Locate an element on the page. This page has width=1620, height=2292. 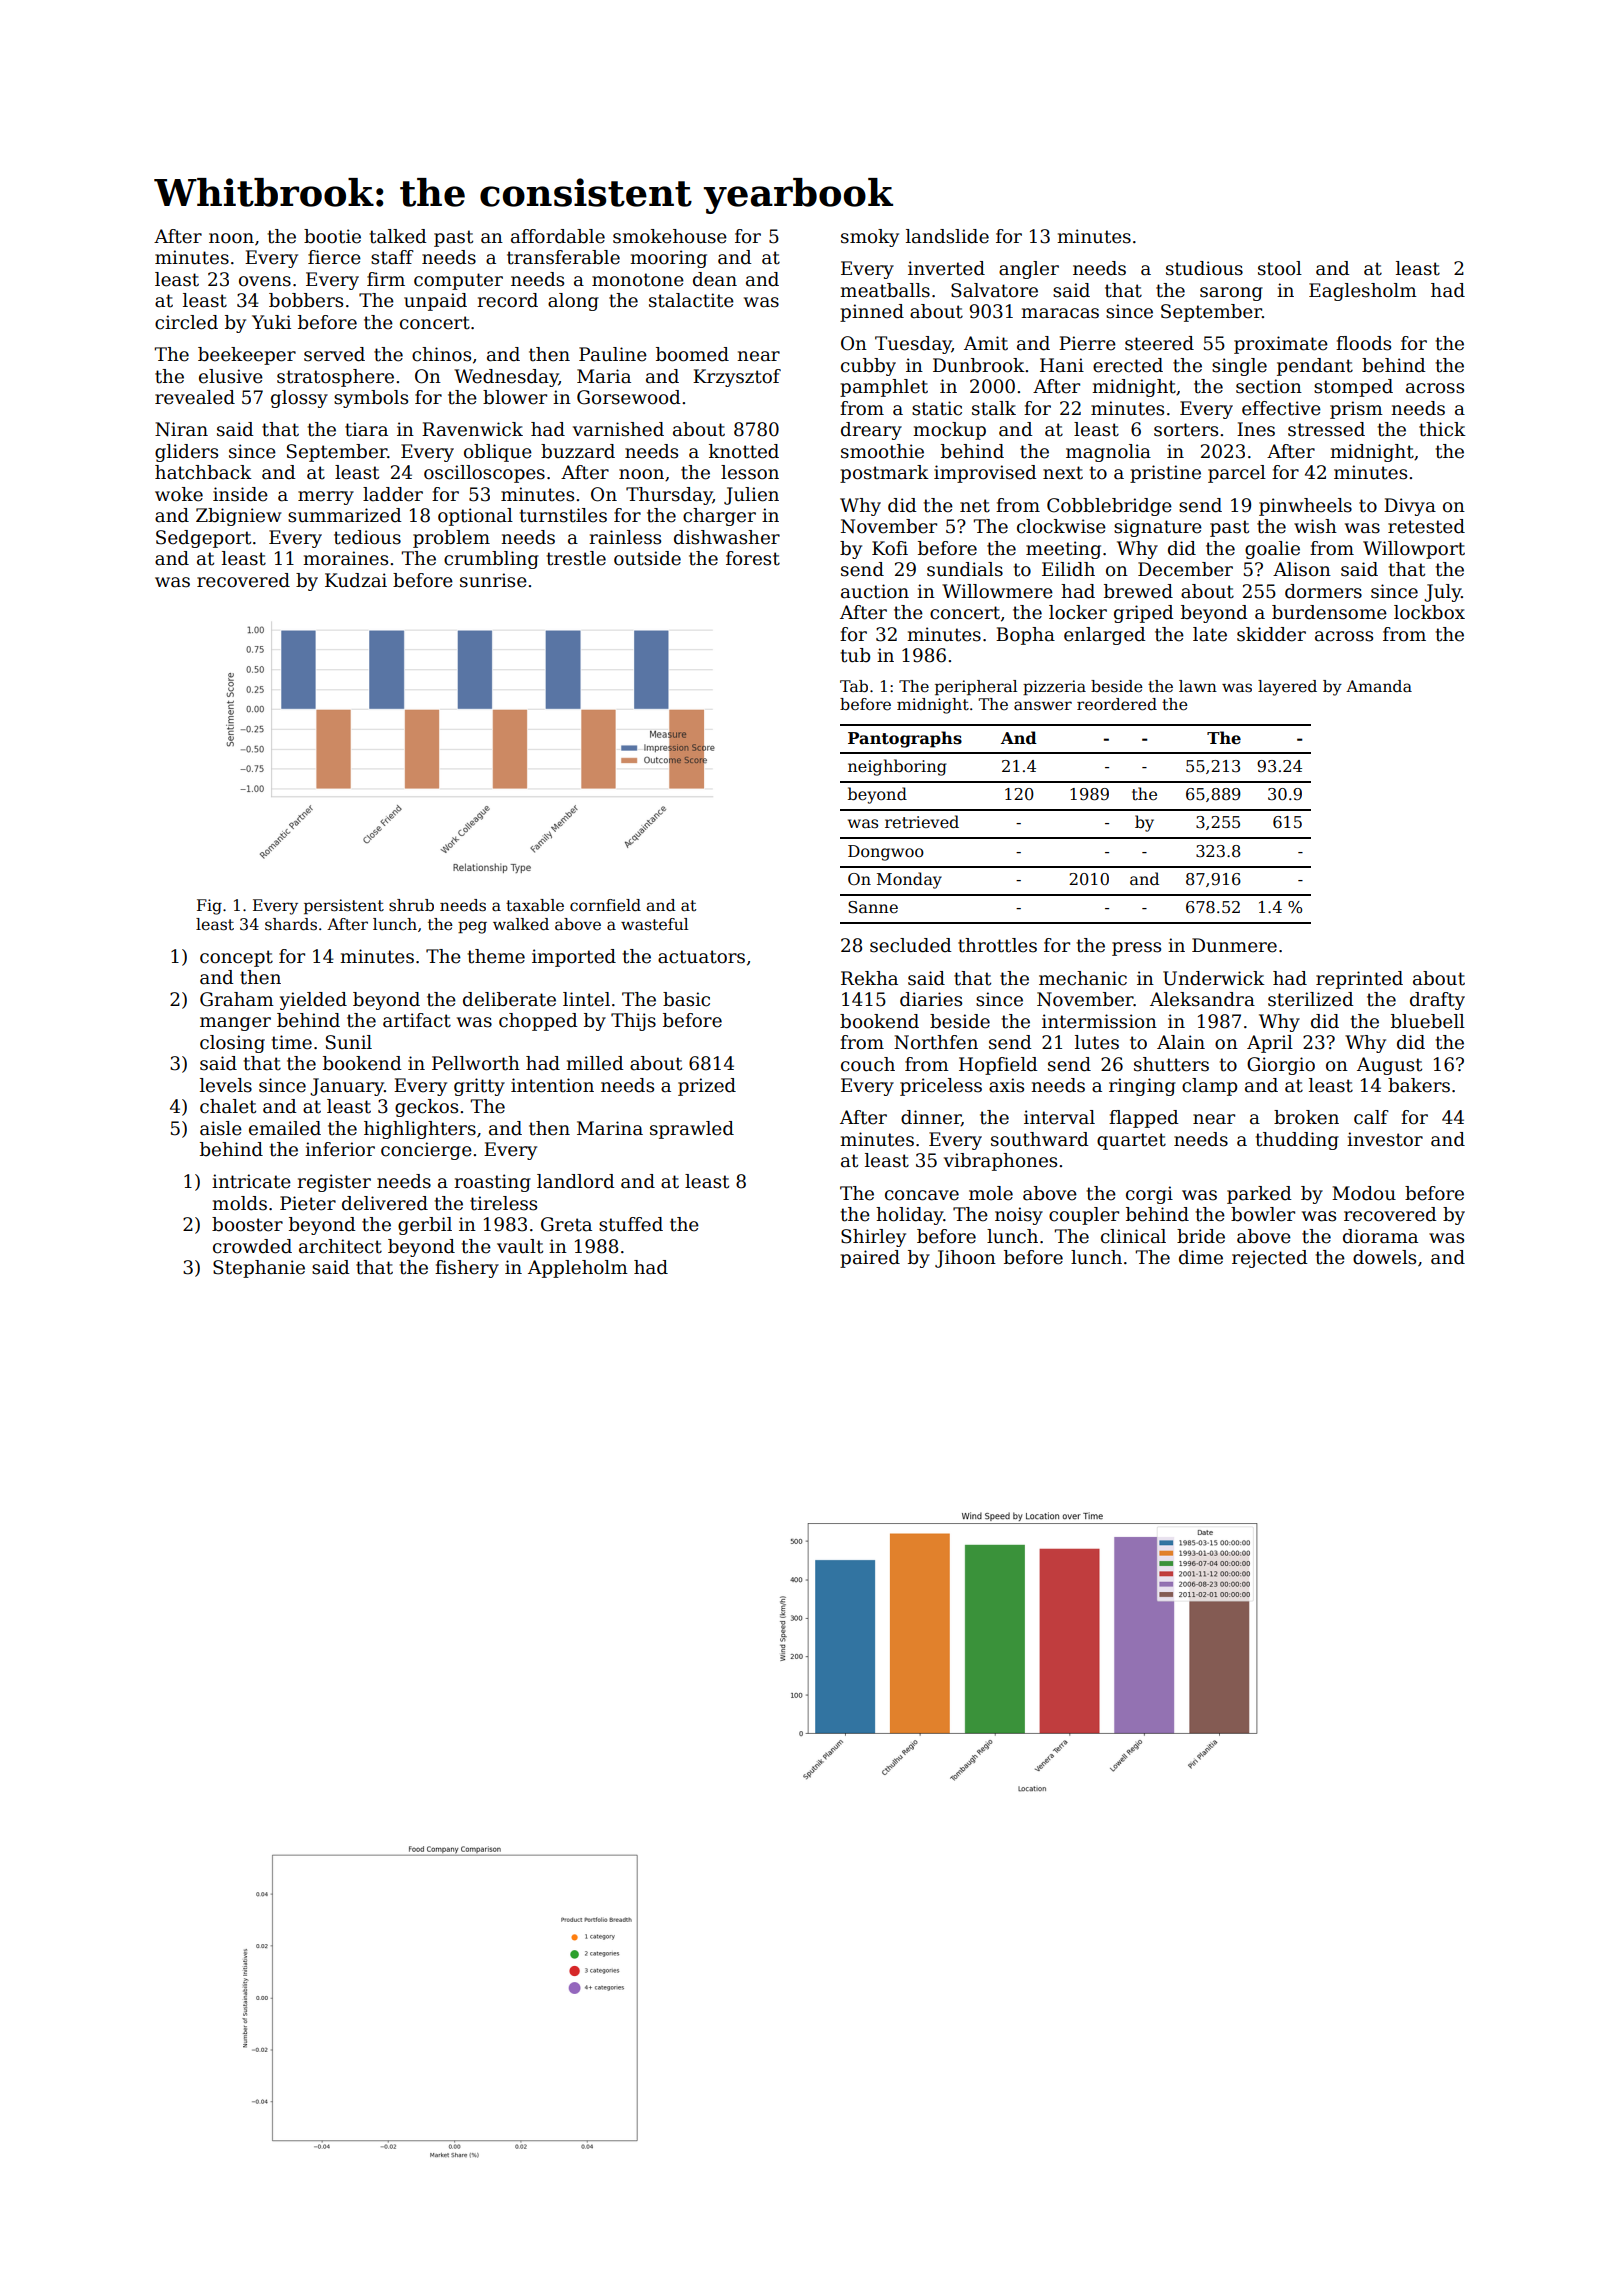
chinos is located at coordinates (441, 354).
